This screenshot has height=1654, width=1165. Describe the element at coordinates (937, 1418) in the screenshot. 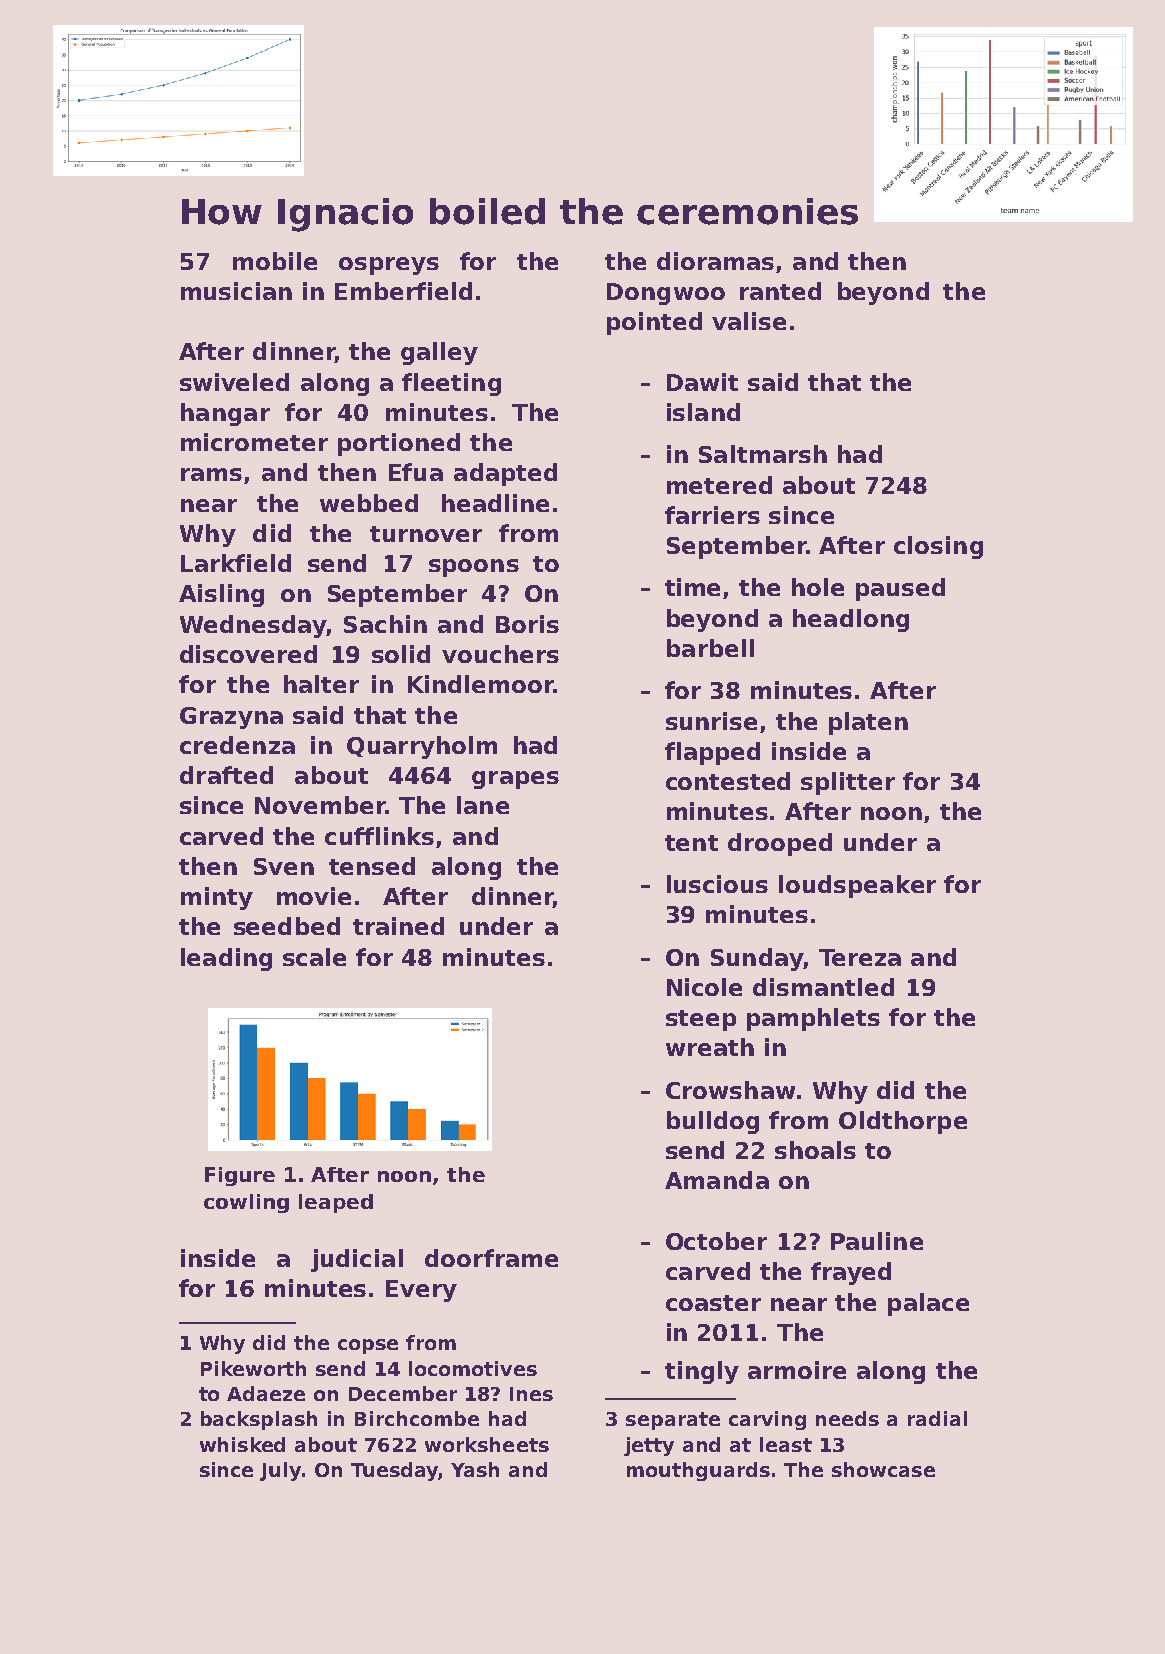

I see `radial` at that location.
